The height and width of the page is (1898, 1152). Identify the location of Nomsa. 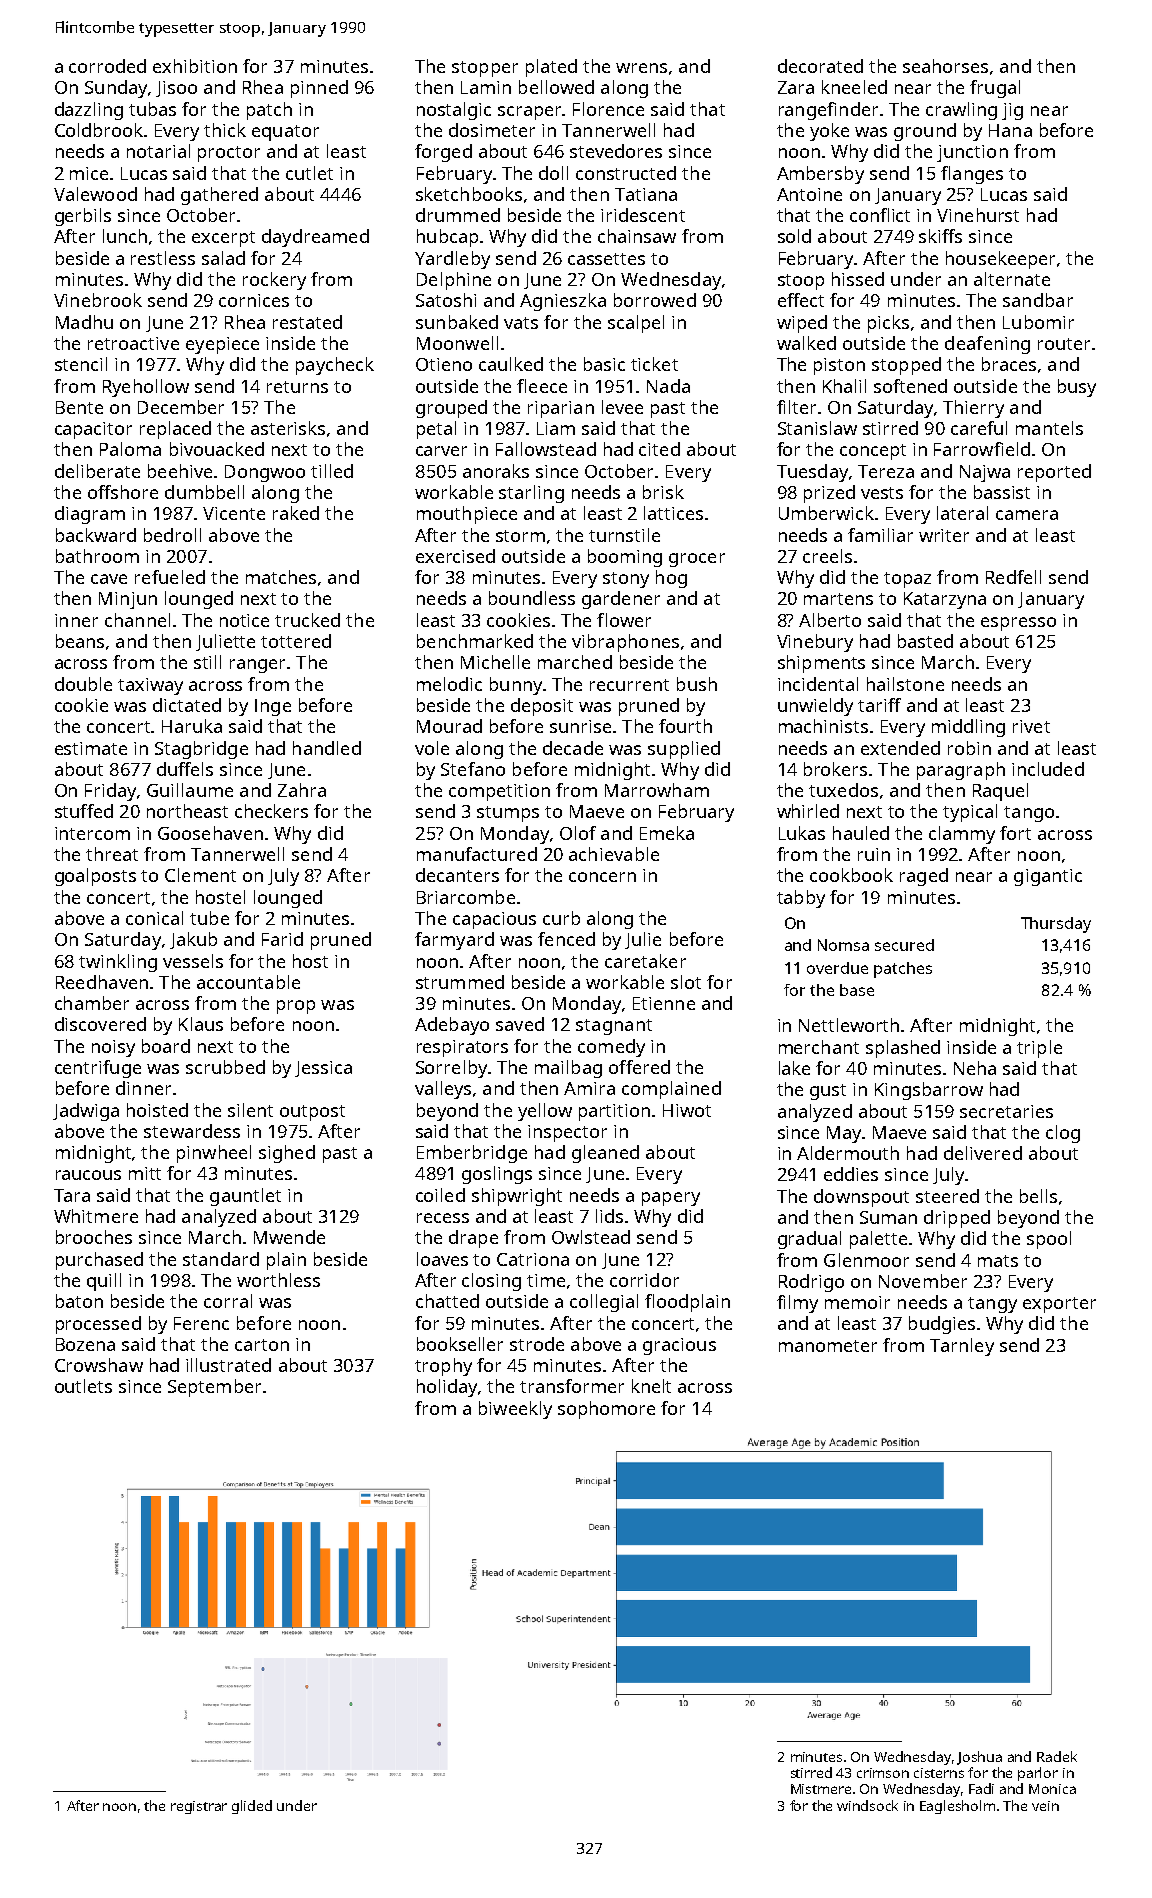
(843, 945).
